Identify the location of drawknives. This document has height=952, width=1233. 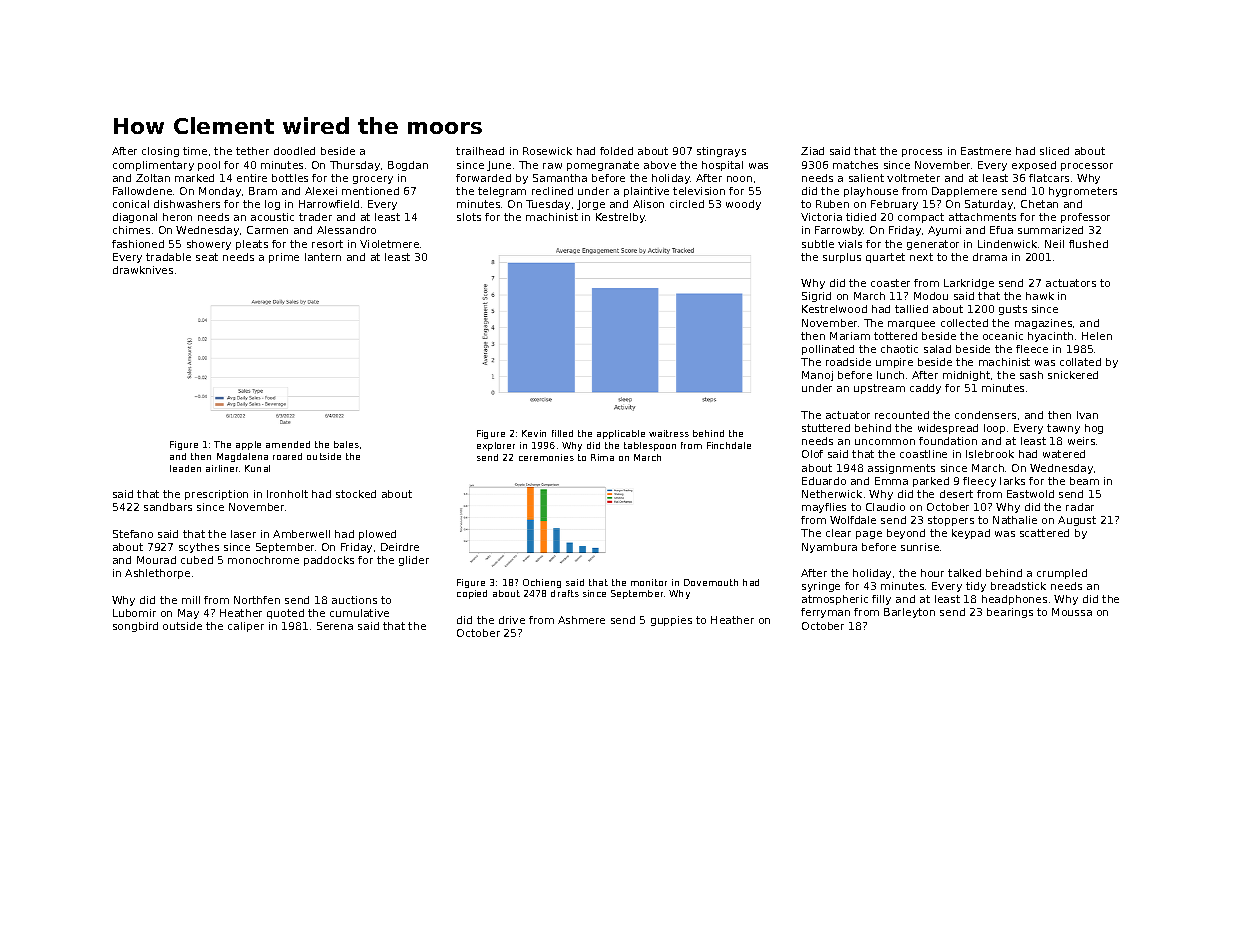
(143, 270).
